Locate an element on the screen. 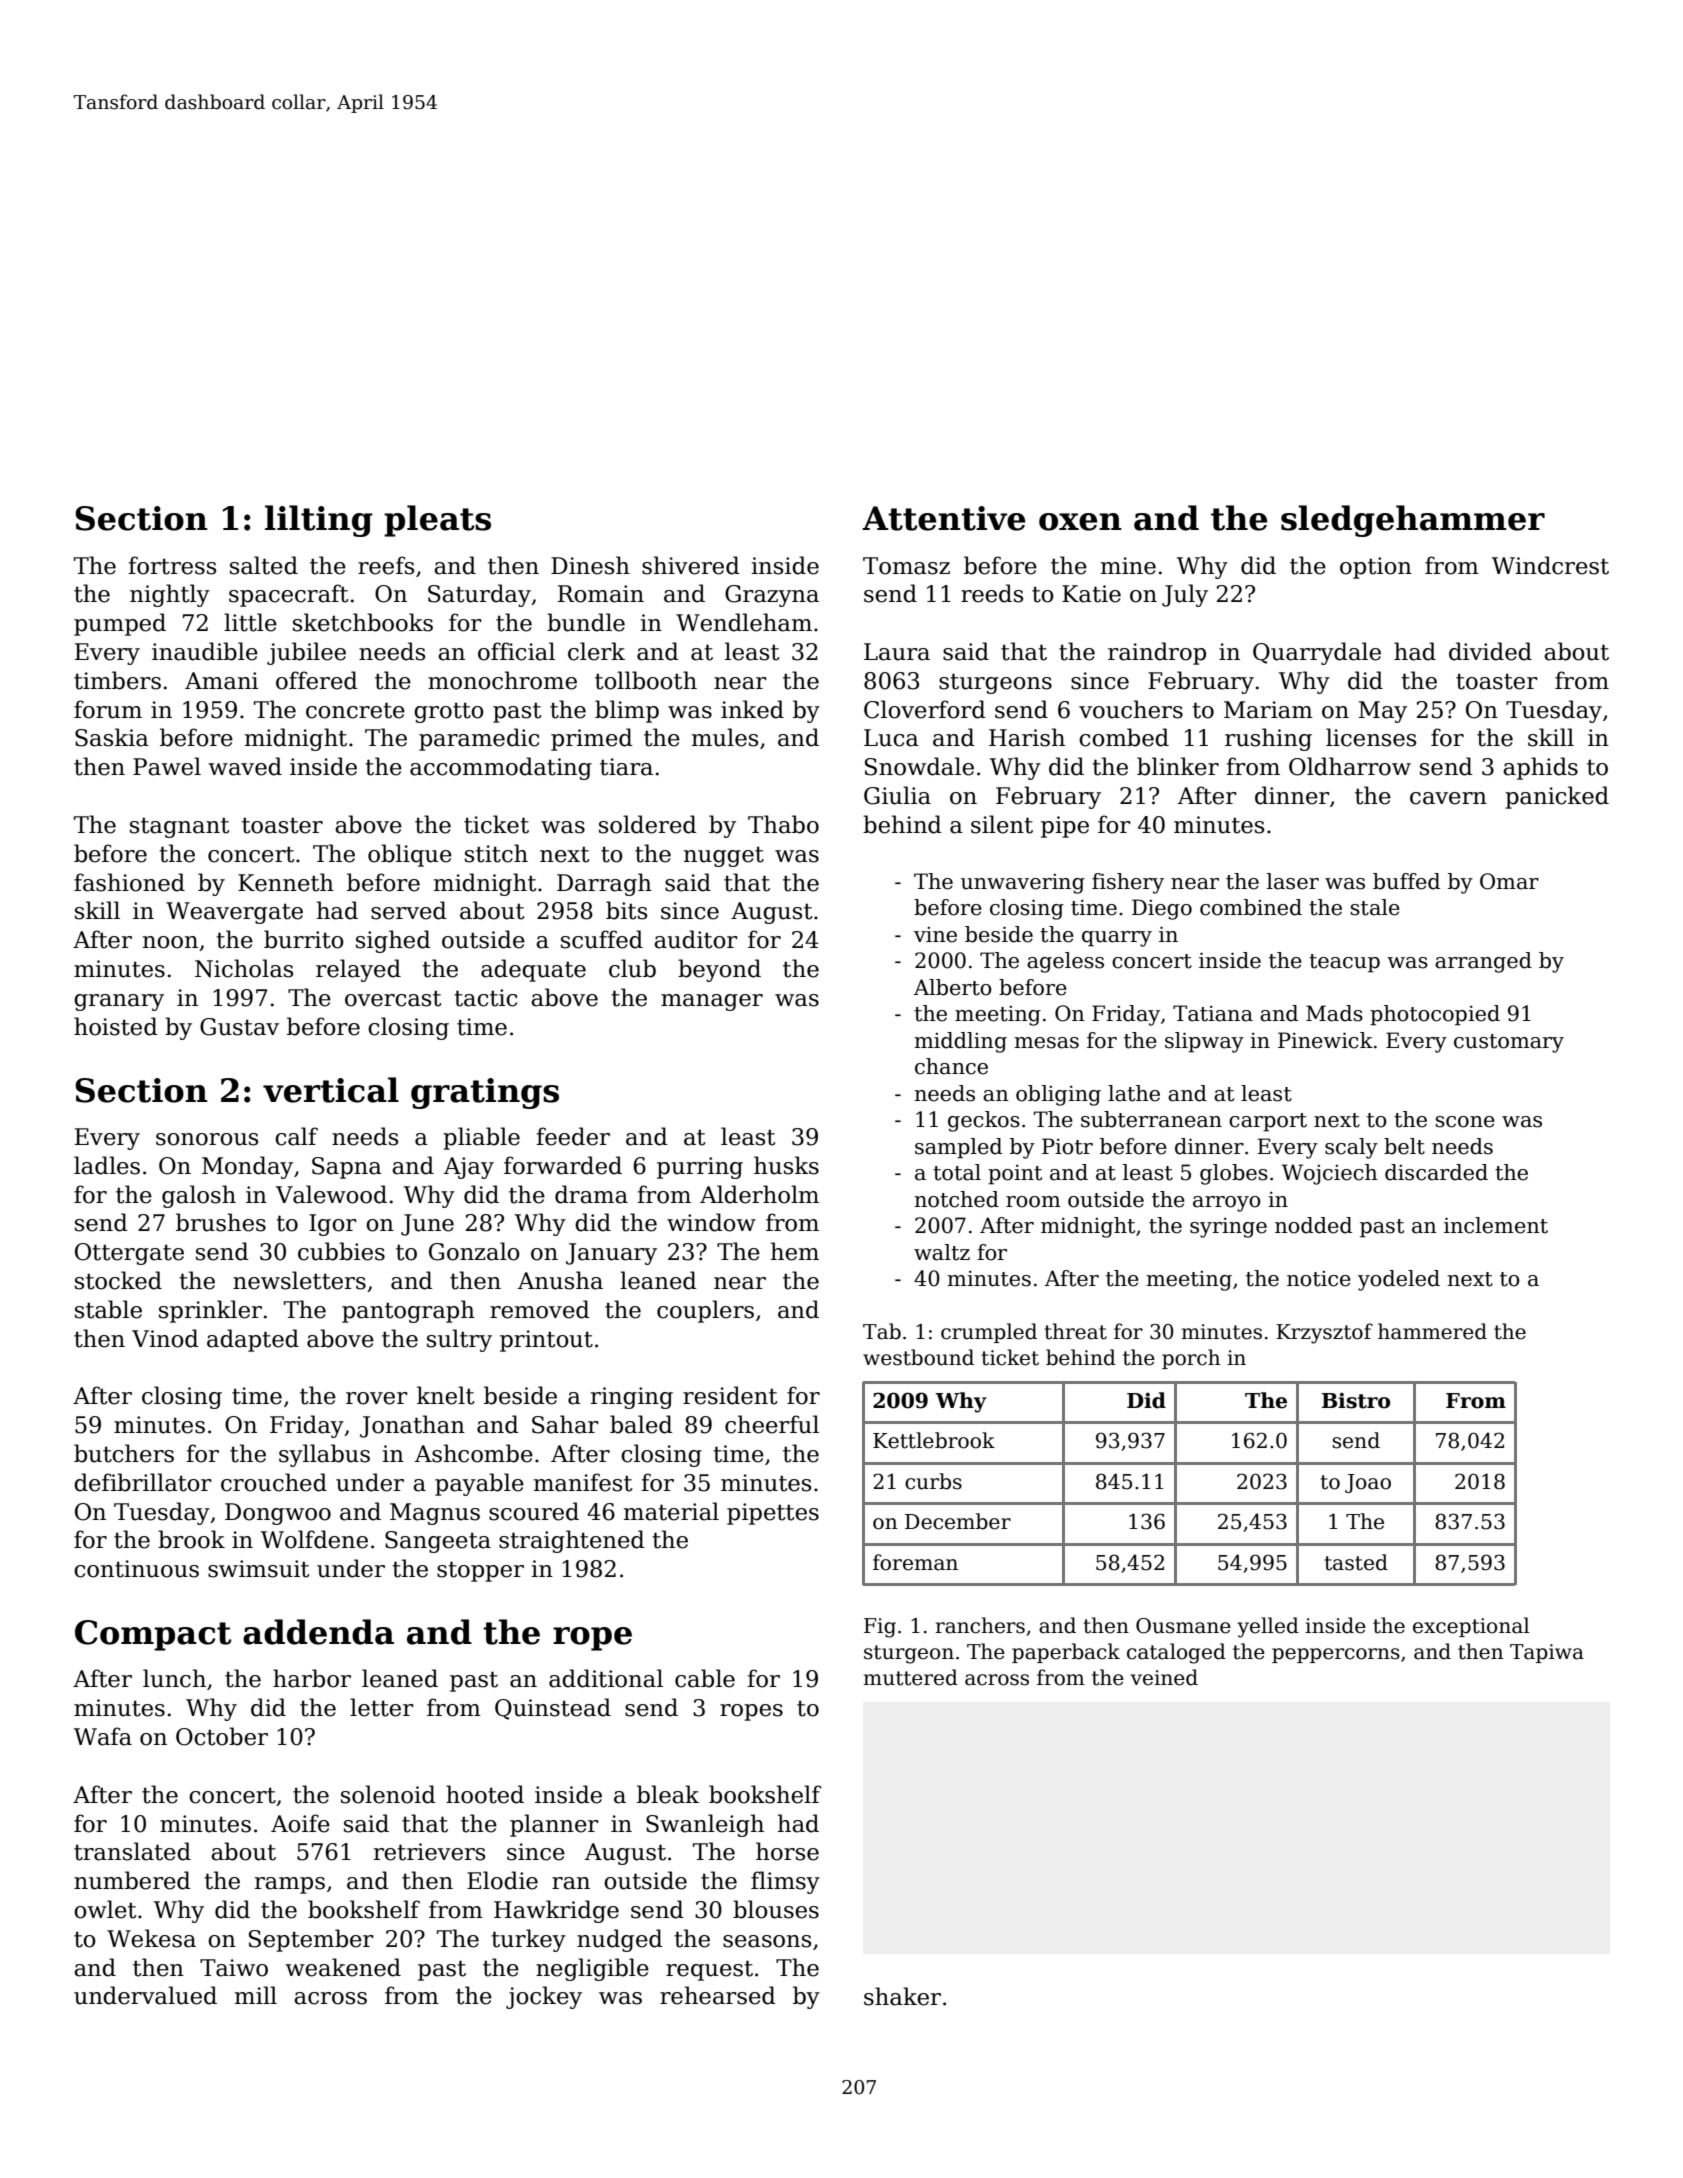 The width and height of the screenshot is (1683, 2178). fortress is located at coordinates (172, 565).
